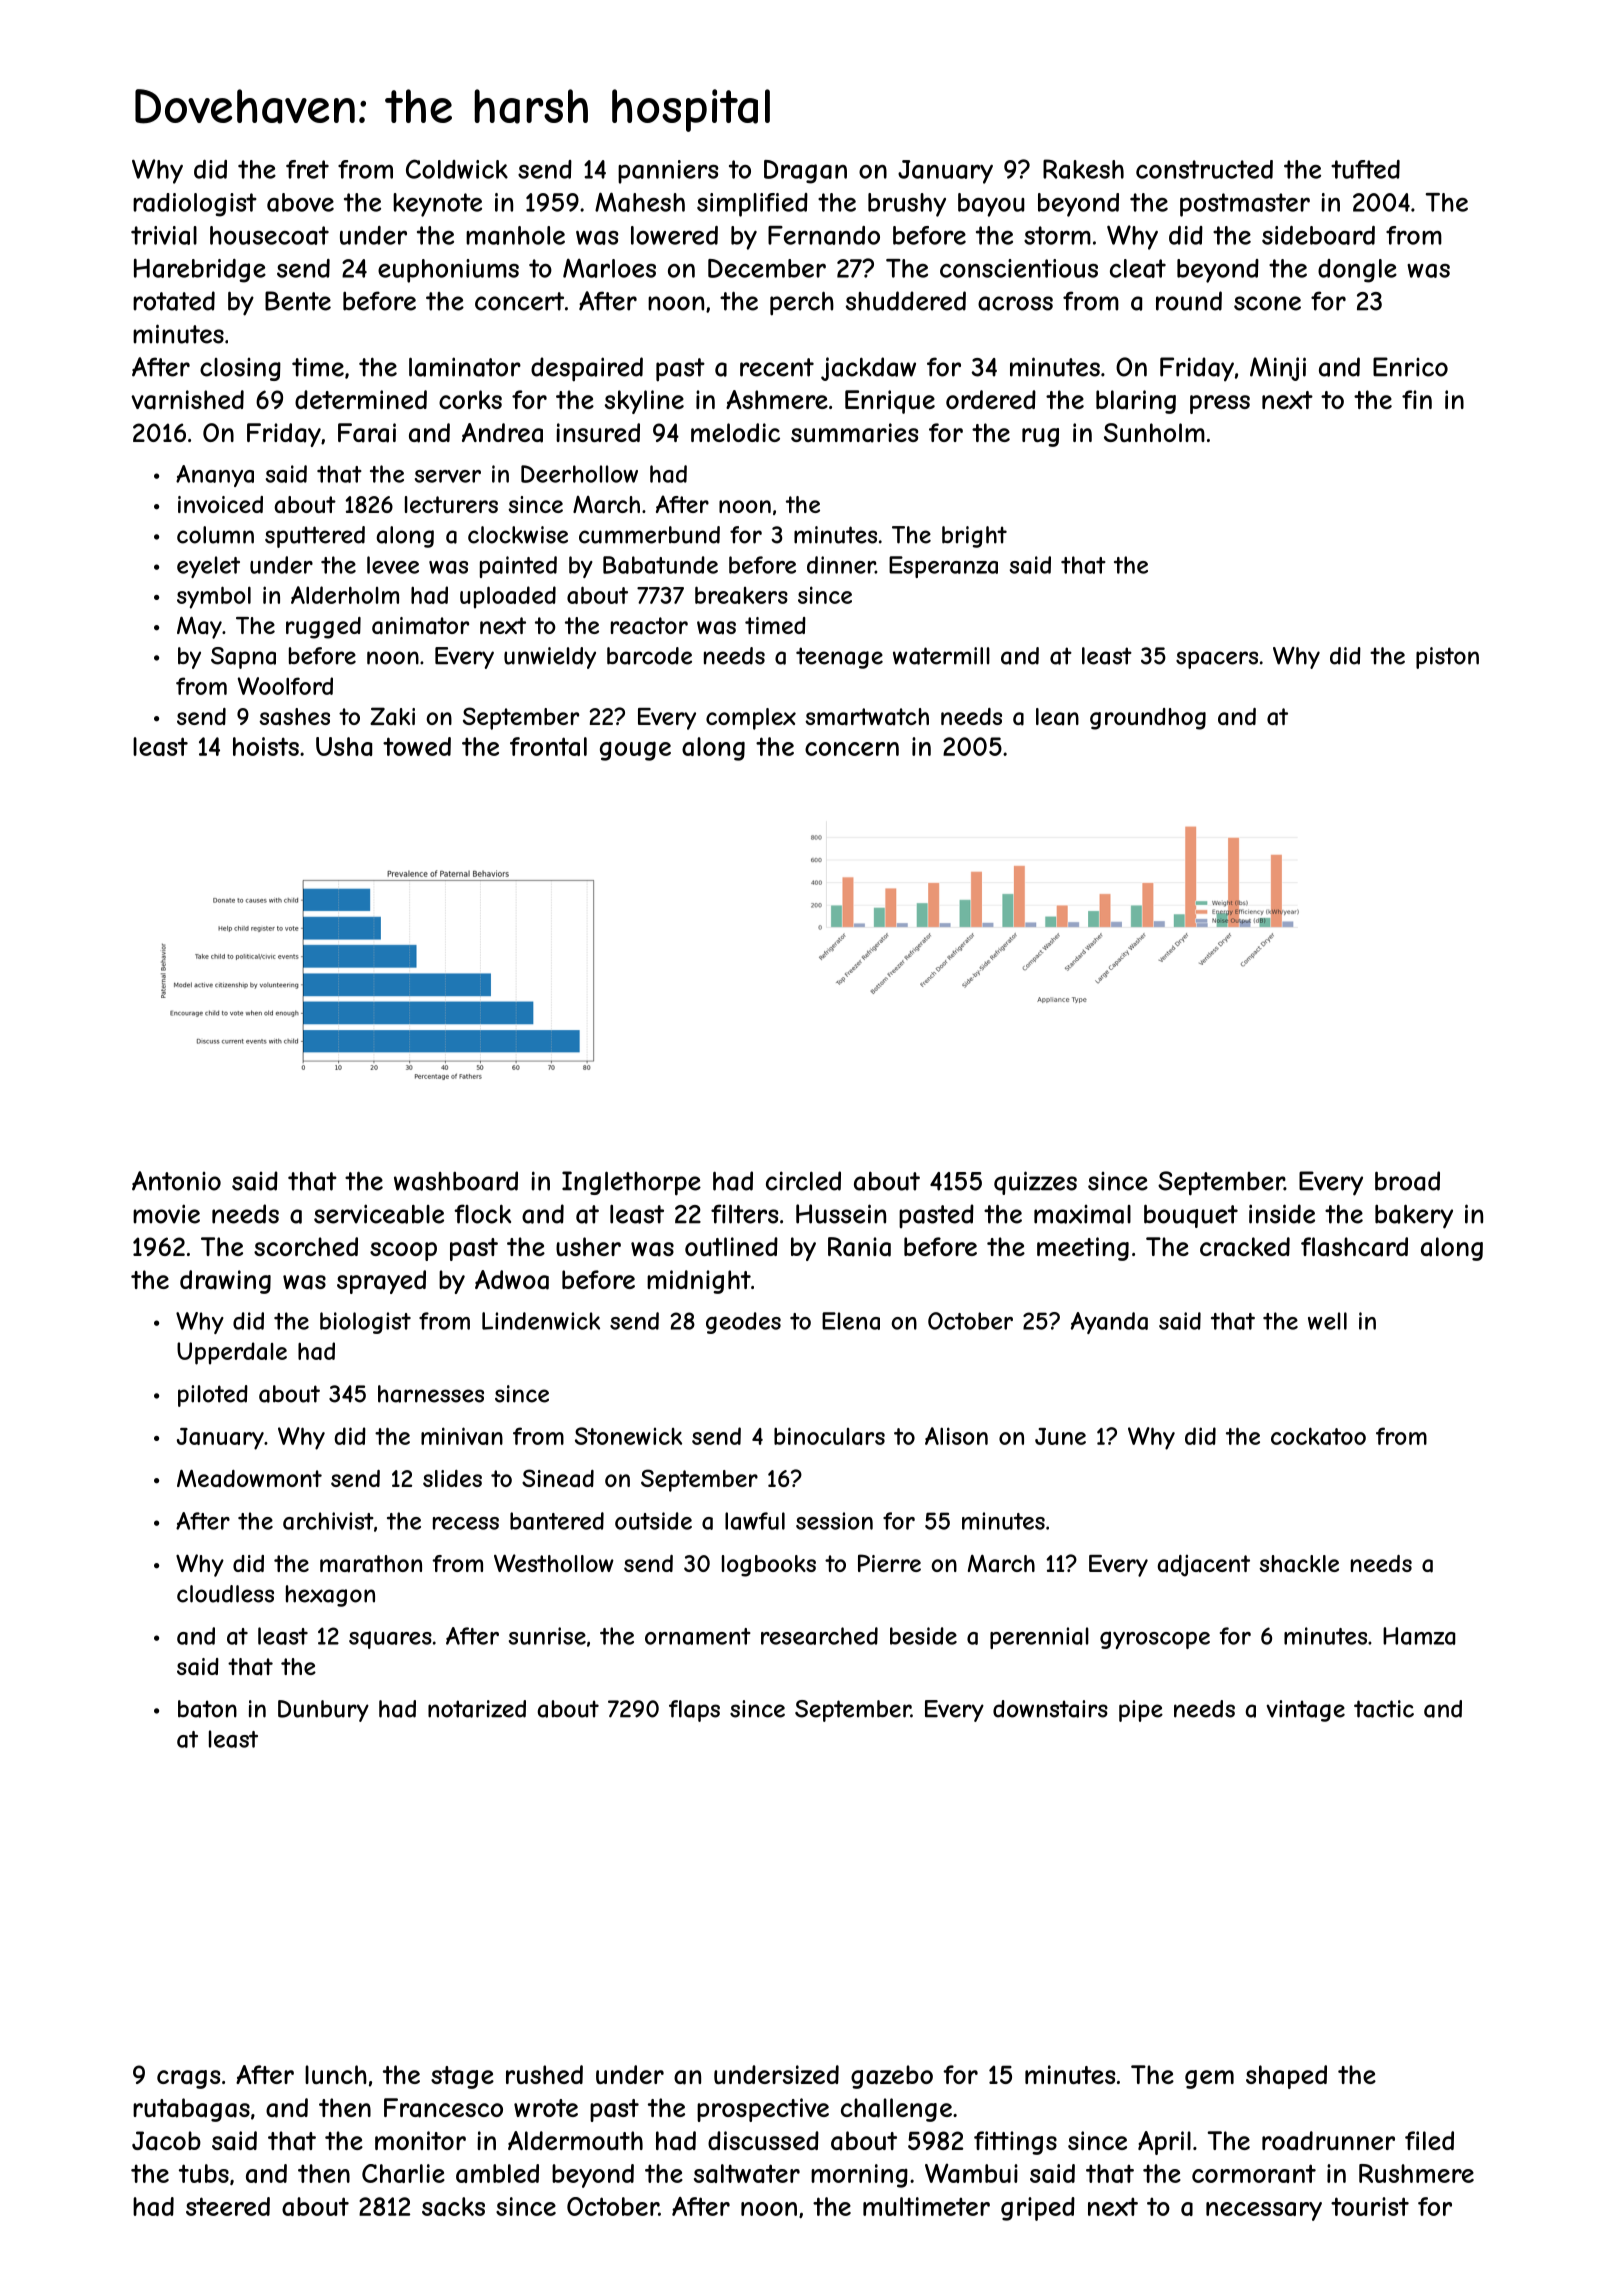 The width and height of the document is (1620, 2292). What do you see at coordinates (431, 1394) in the document?
I see `harnesses` at bounding box center [431, 1394].
